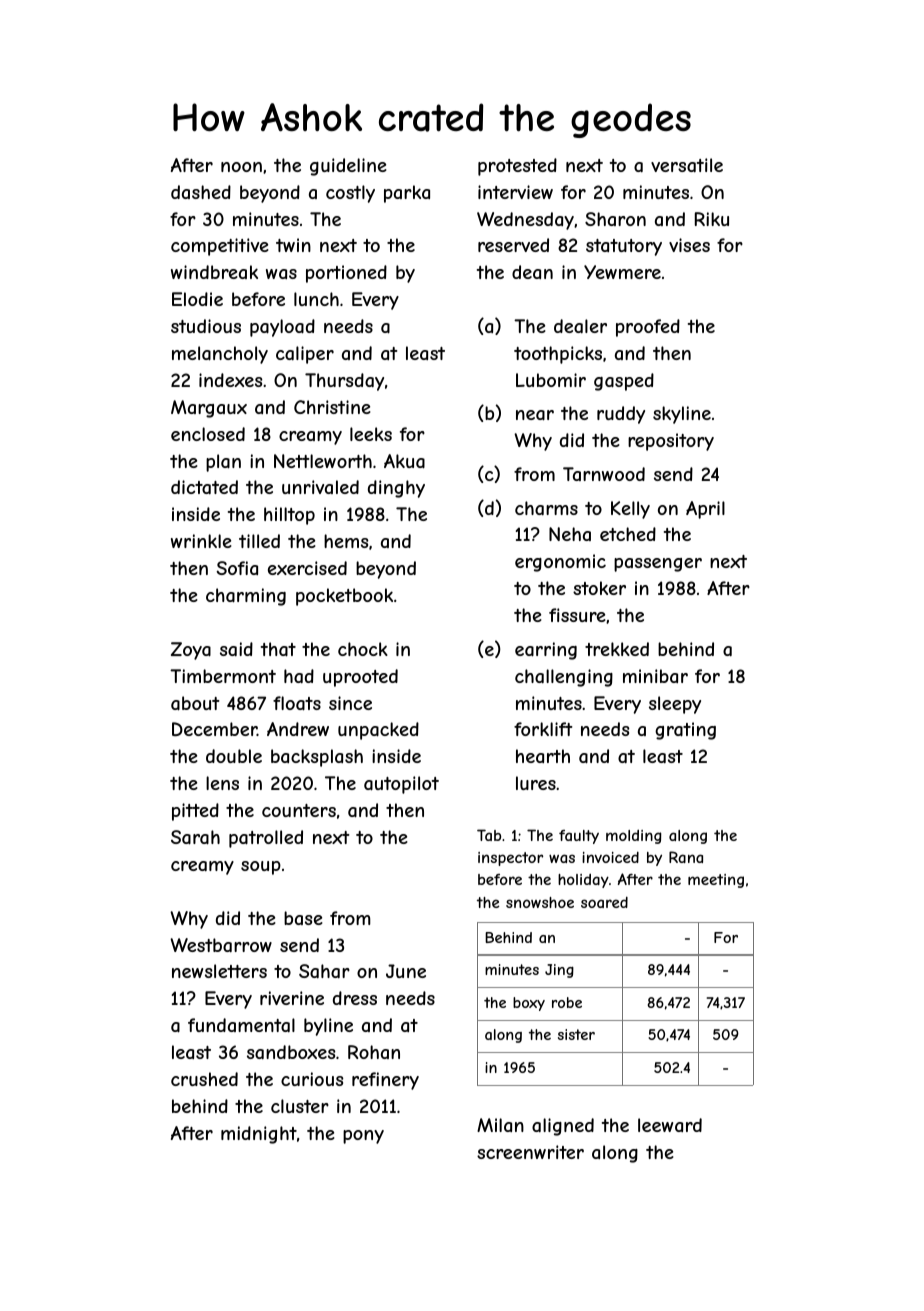 This screenshot has width=924, height=1311. I want to click on challenging, so click(564, 678).
